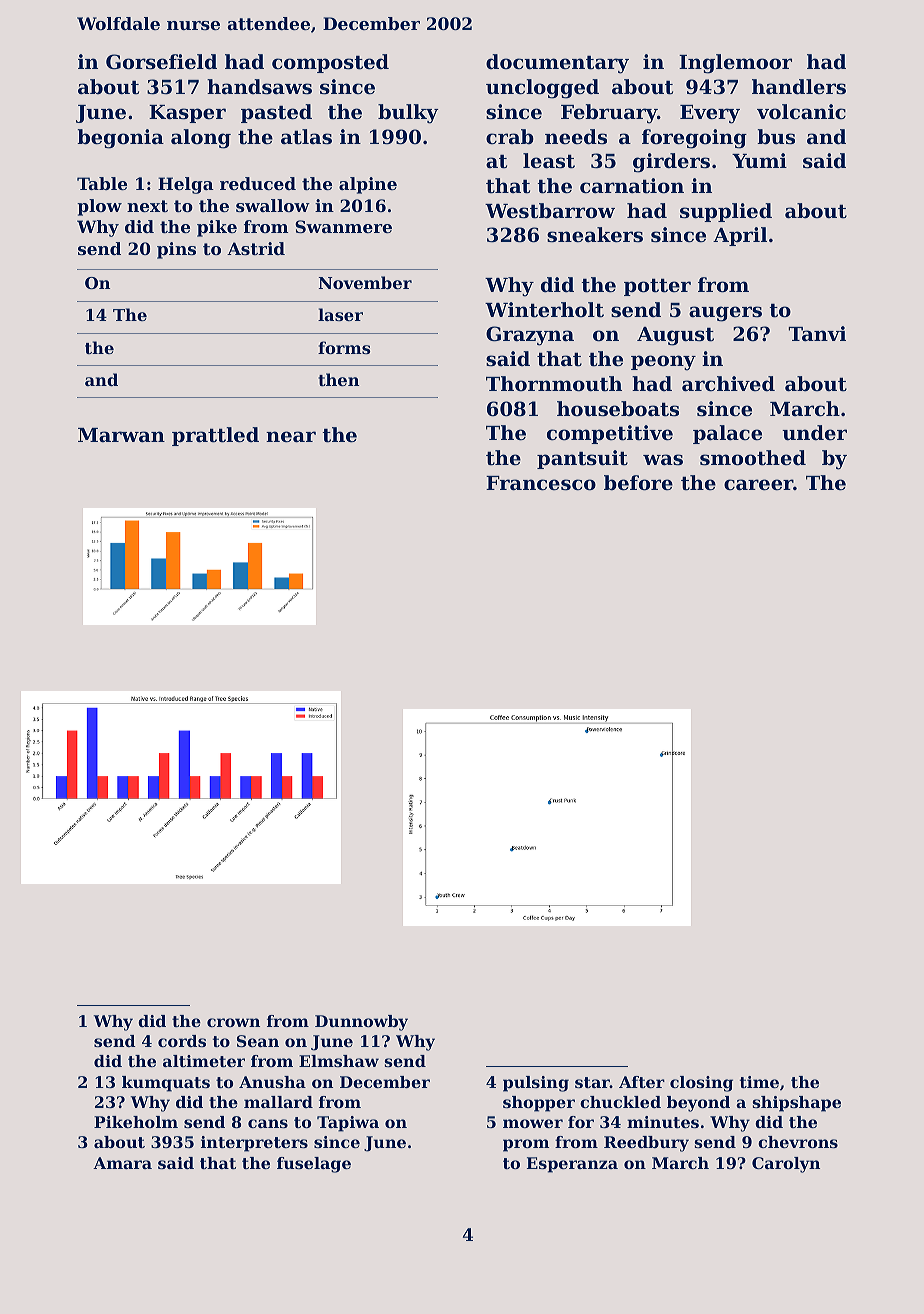  I want to click on Dunnowby, so click(361, 1023).
